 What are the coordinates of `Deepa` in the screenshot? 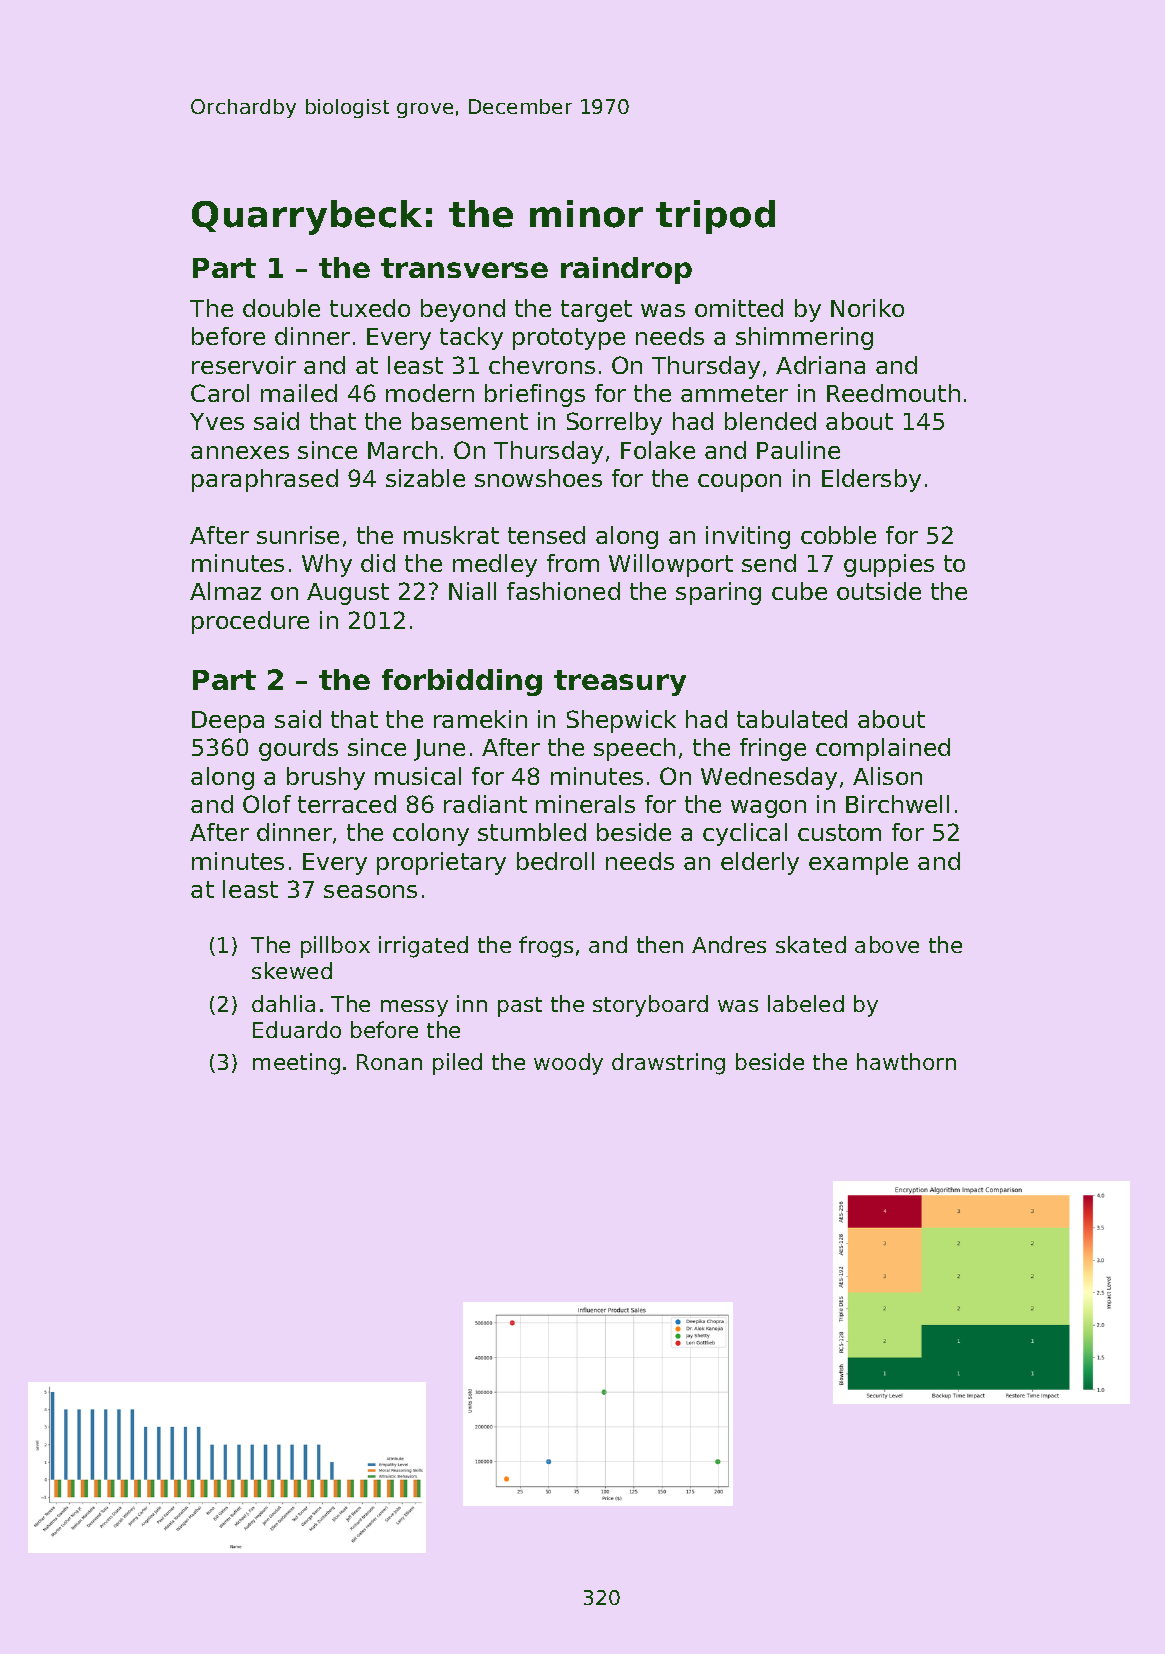 It's located at (228, 722).
